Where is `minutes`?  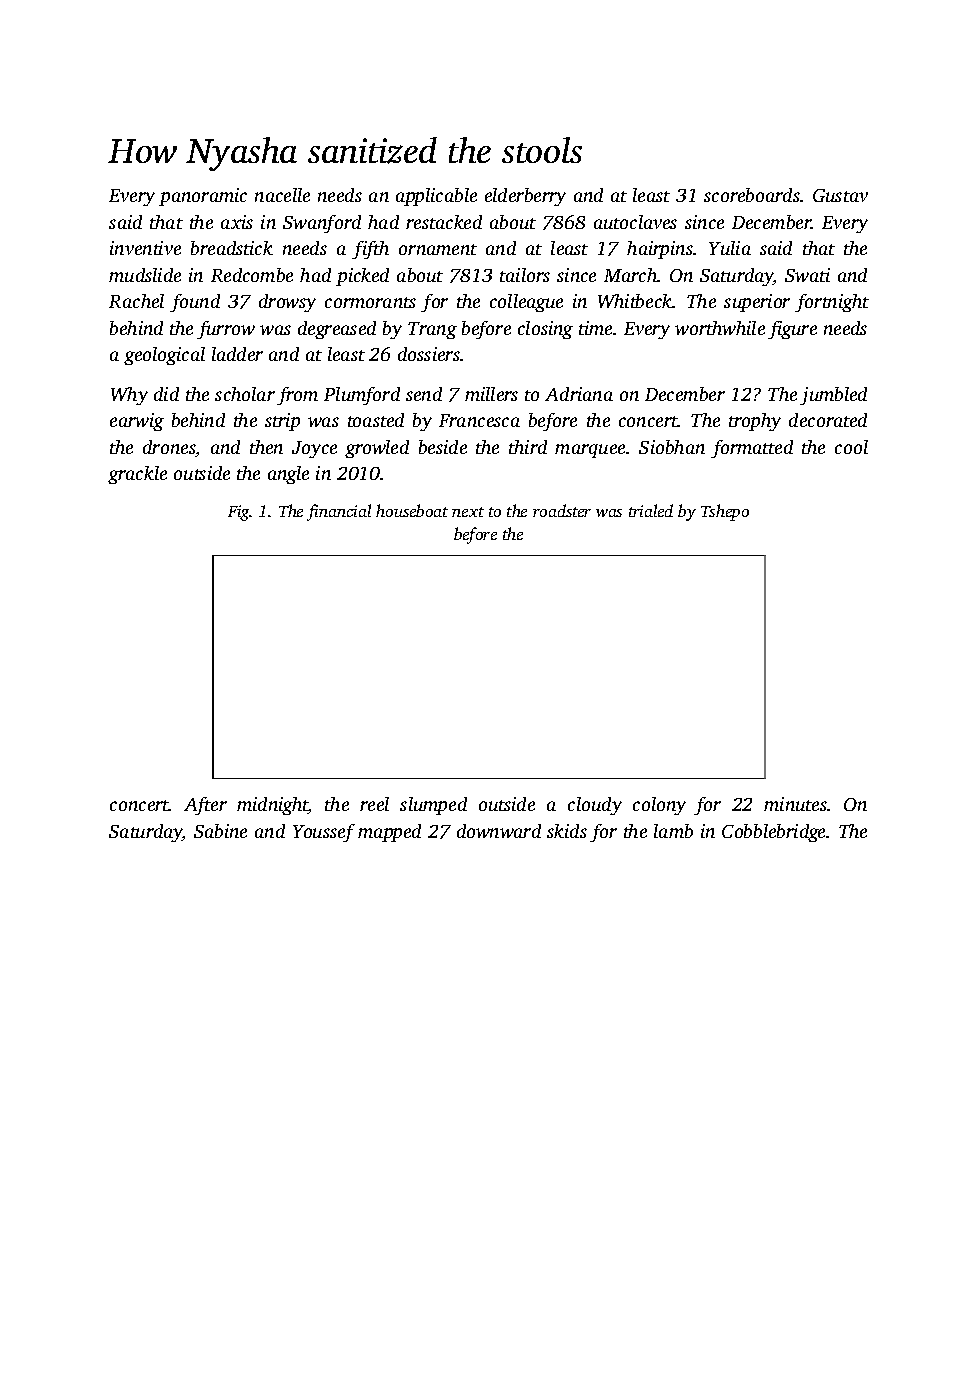 minutes is located at coordinates (795, 804).
